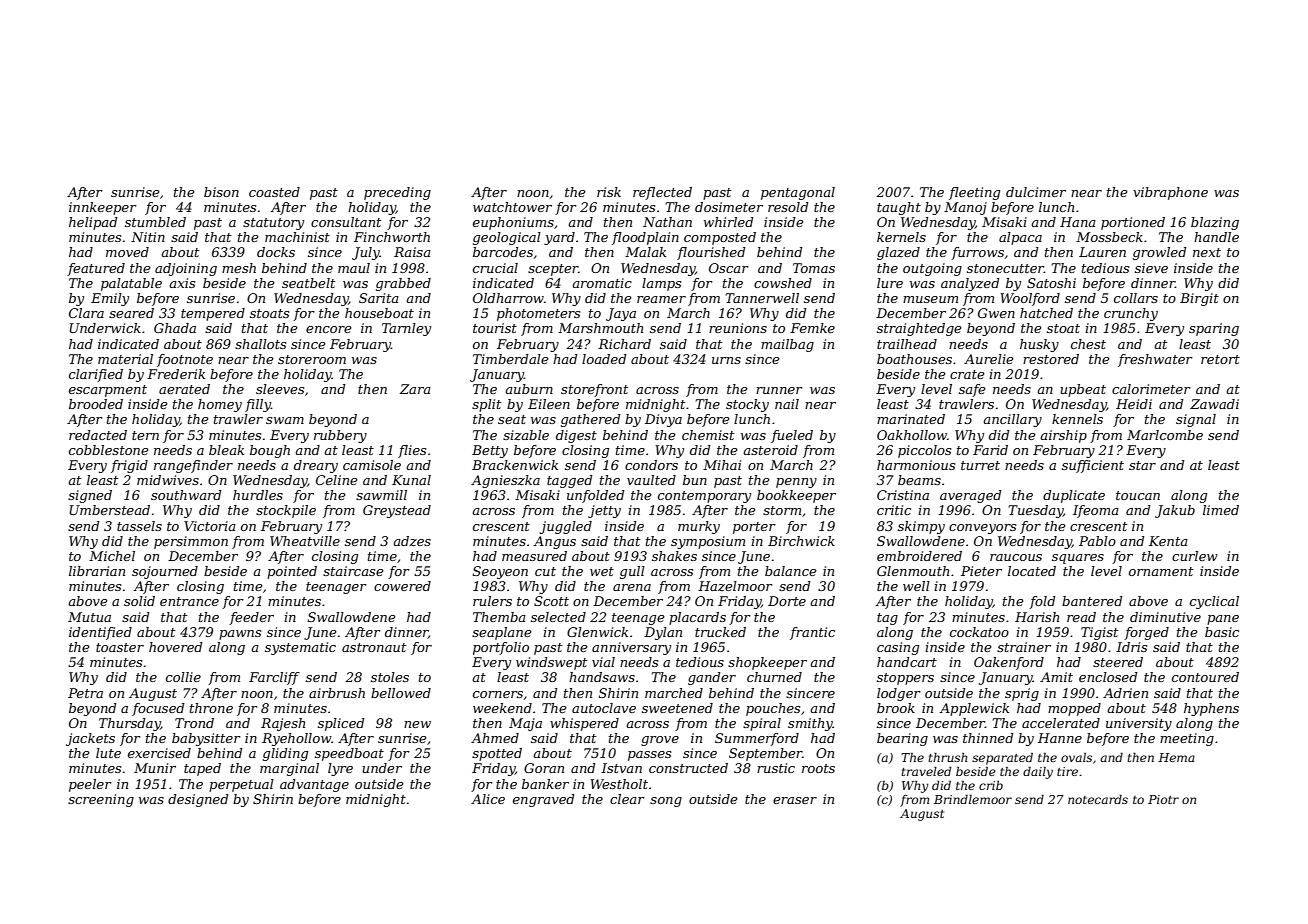  Describe the element at coordinates (1170, 193) in the page. I see `vibraphone` at that location.
